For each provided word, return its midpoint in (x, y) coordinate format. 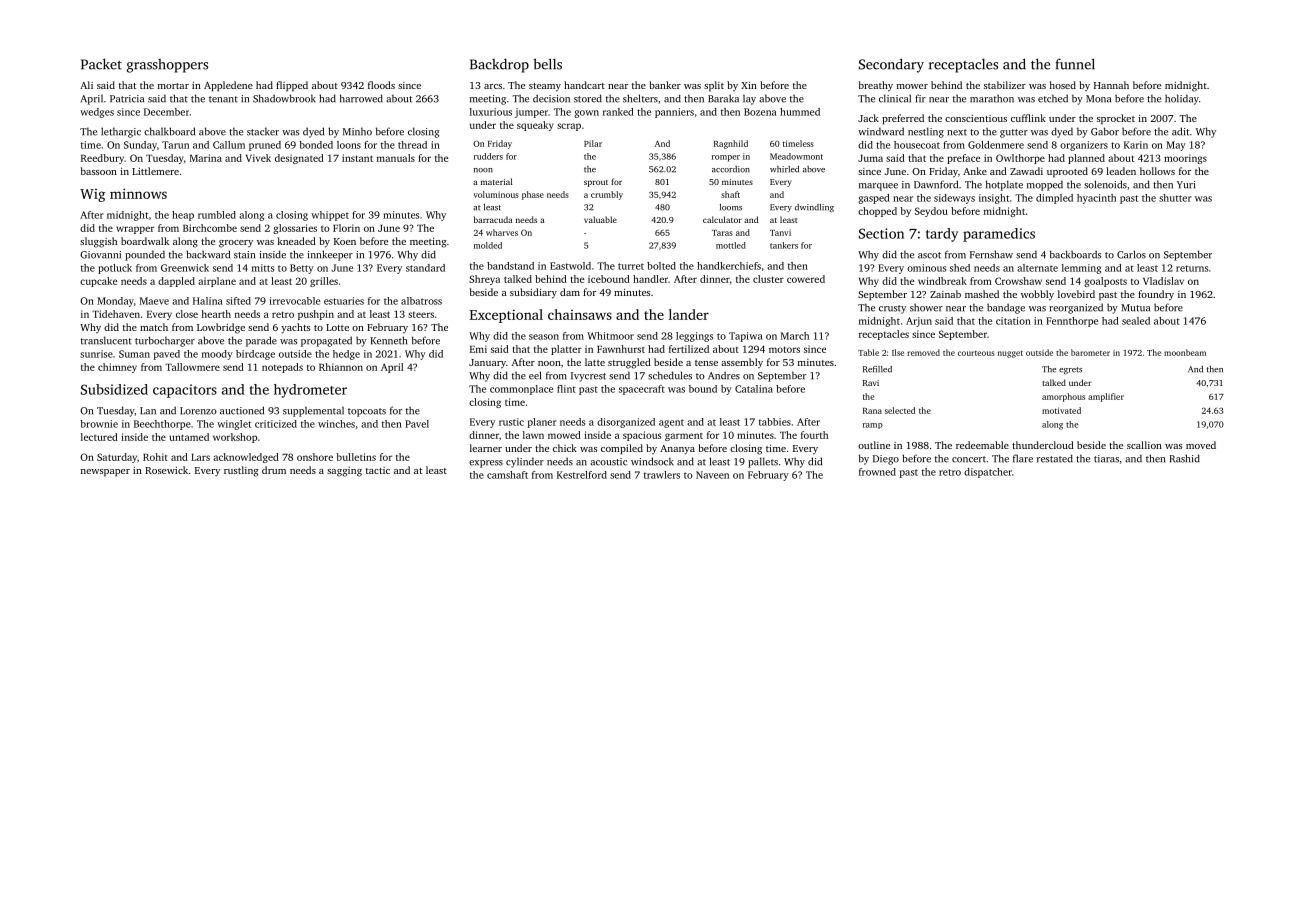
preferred (903, 119)
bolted (661, 266)
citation (1013, 321)
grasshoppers (167, 66)
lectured (99, 437)
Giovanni (100, 255)
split (714, 86)
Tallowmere (192, 367)
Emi (478, 349)
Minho (357, 131)
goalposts (1105, 282)
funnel (1075, 64)
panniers (674, 113)
